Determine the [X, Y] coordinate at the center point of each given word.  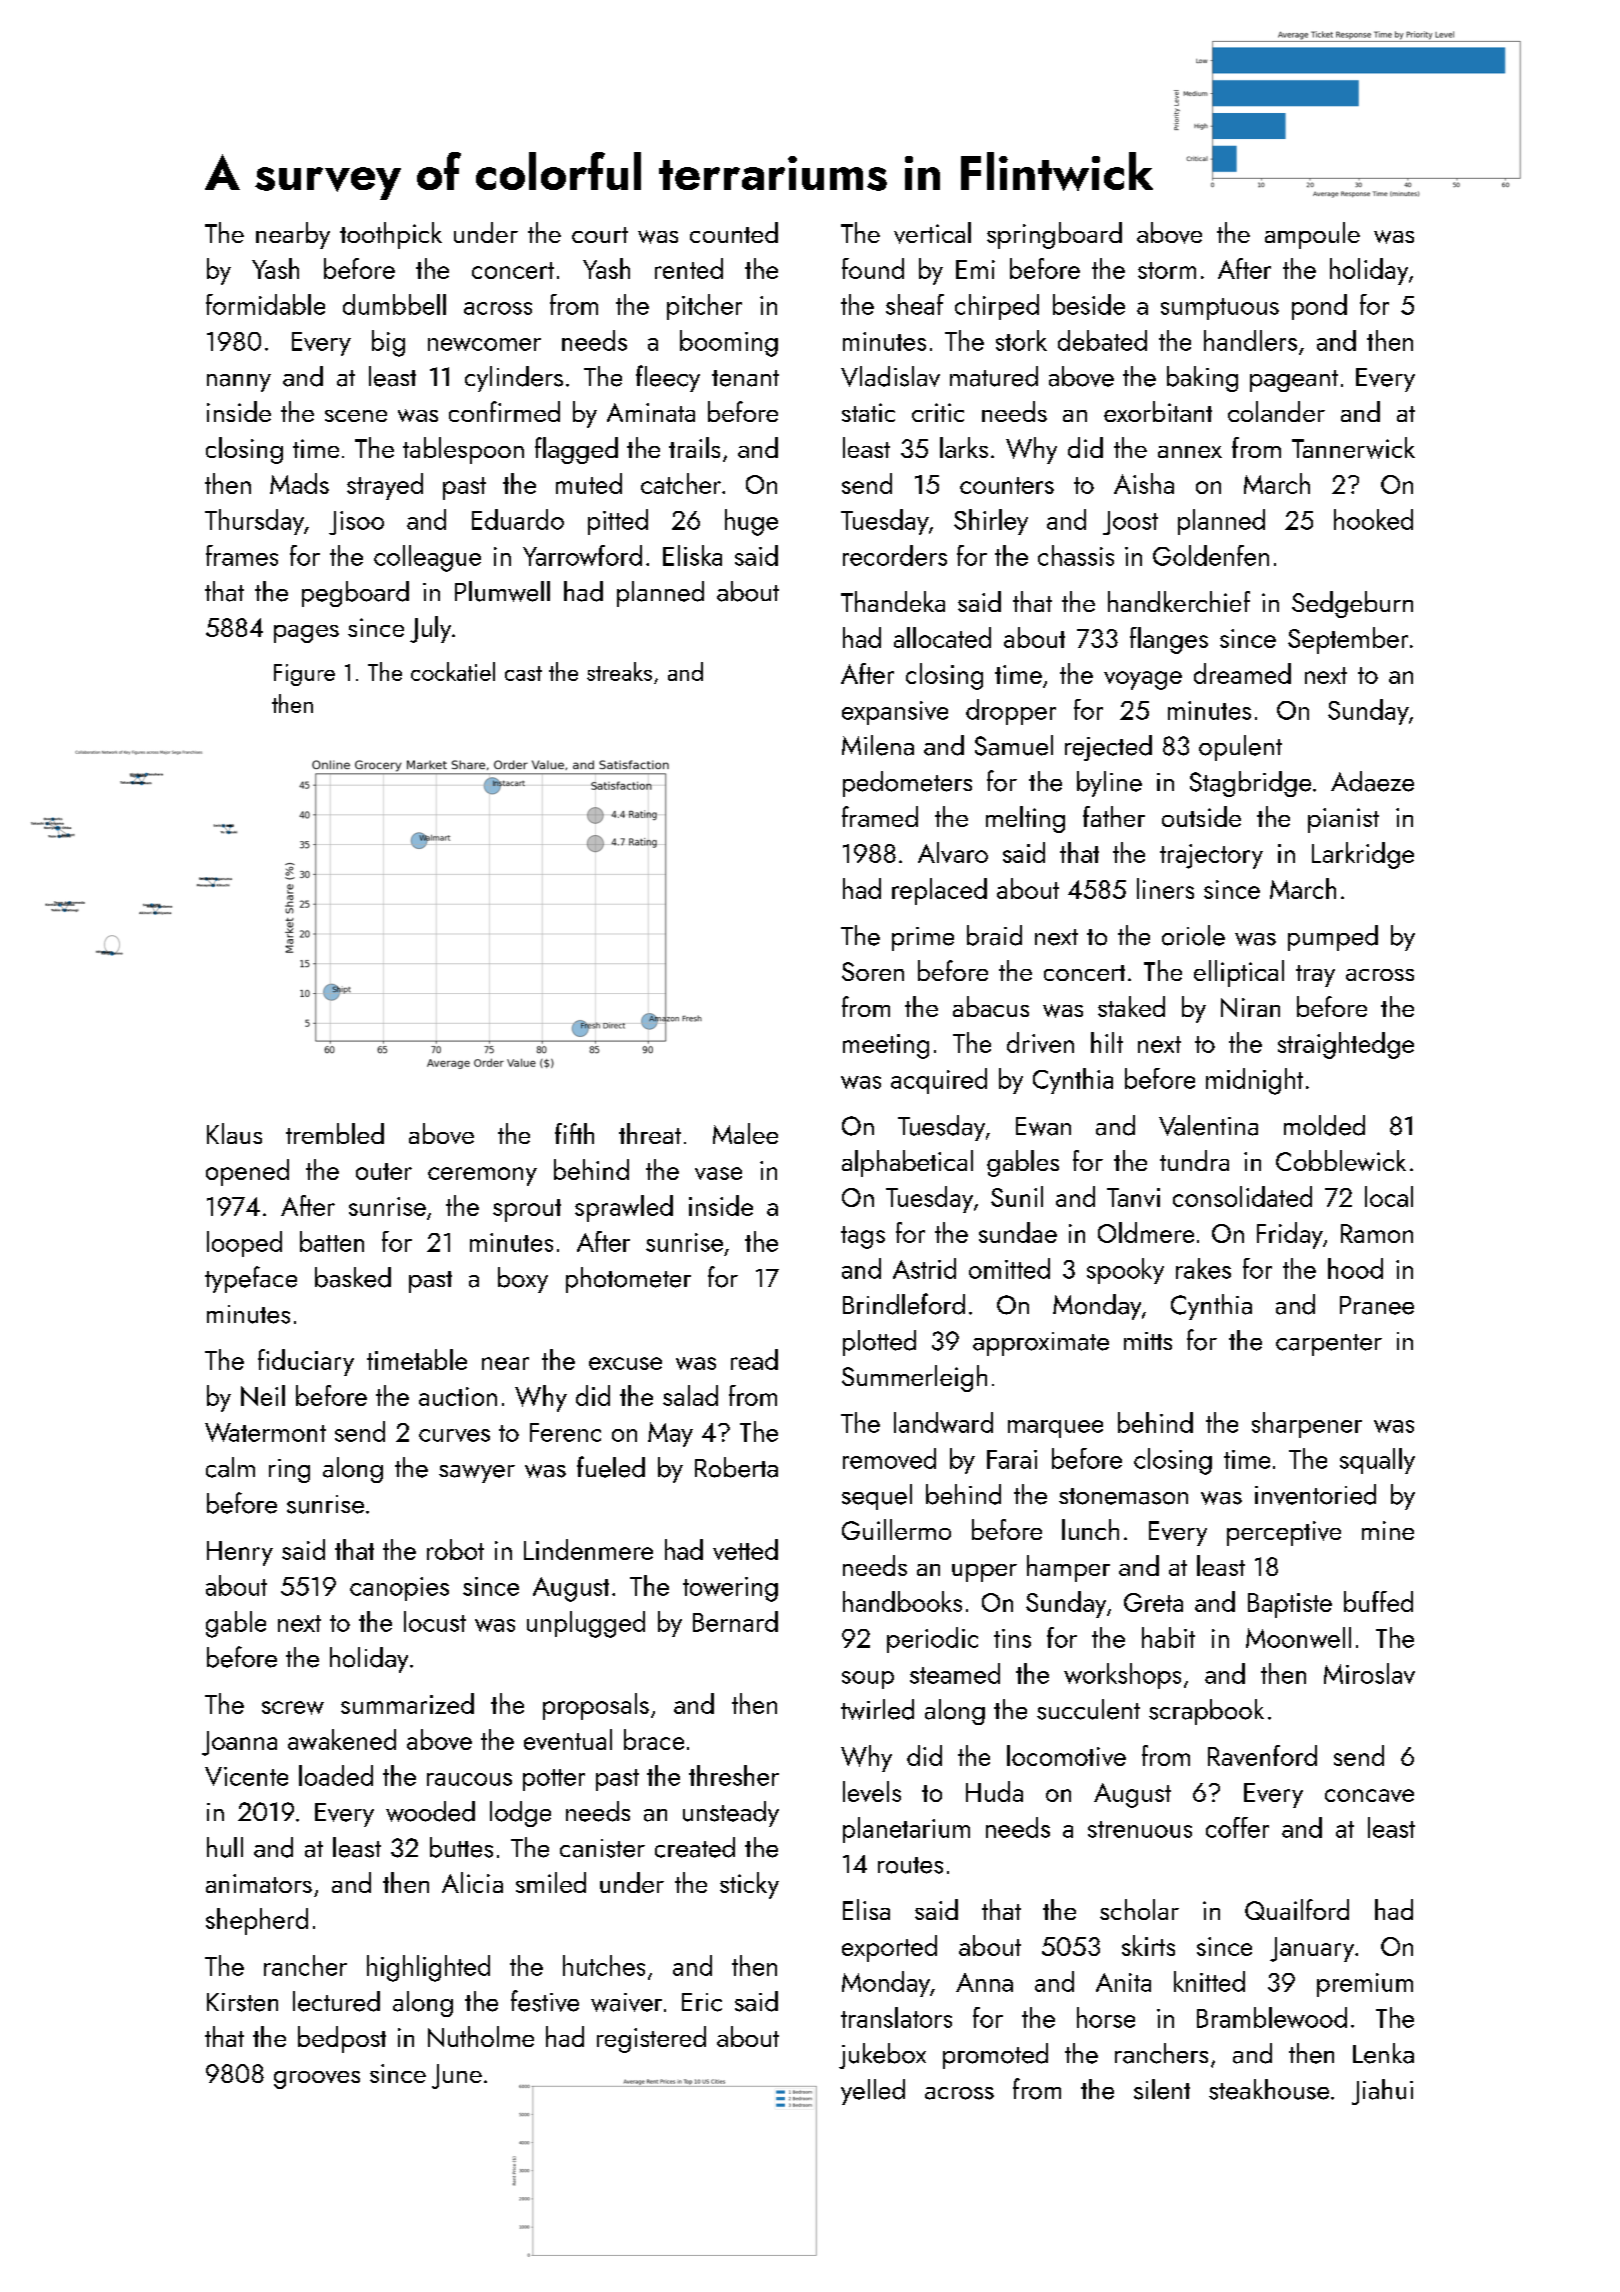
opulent [1240, 748]
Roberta [736, 1467]
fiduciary [306, 1362]
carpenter [1329, 1345]
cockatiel [453, 671]
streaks [619, 671]
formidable [265, 304]
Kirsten [242, 2002]
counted [734, 232]
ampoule [1312, 235]
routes [910, 1865]
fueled [611, 1467]
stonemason [1123, 1496]
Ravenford [1262, 1755]
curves [454, 1435]
